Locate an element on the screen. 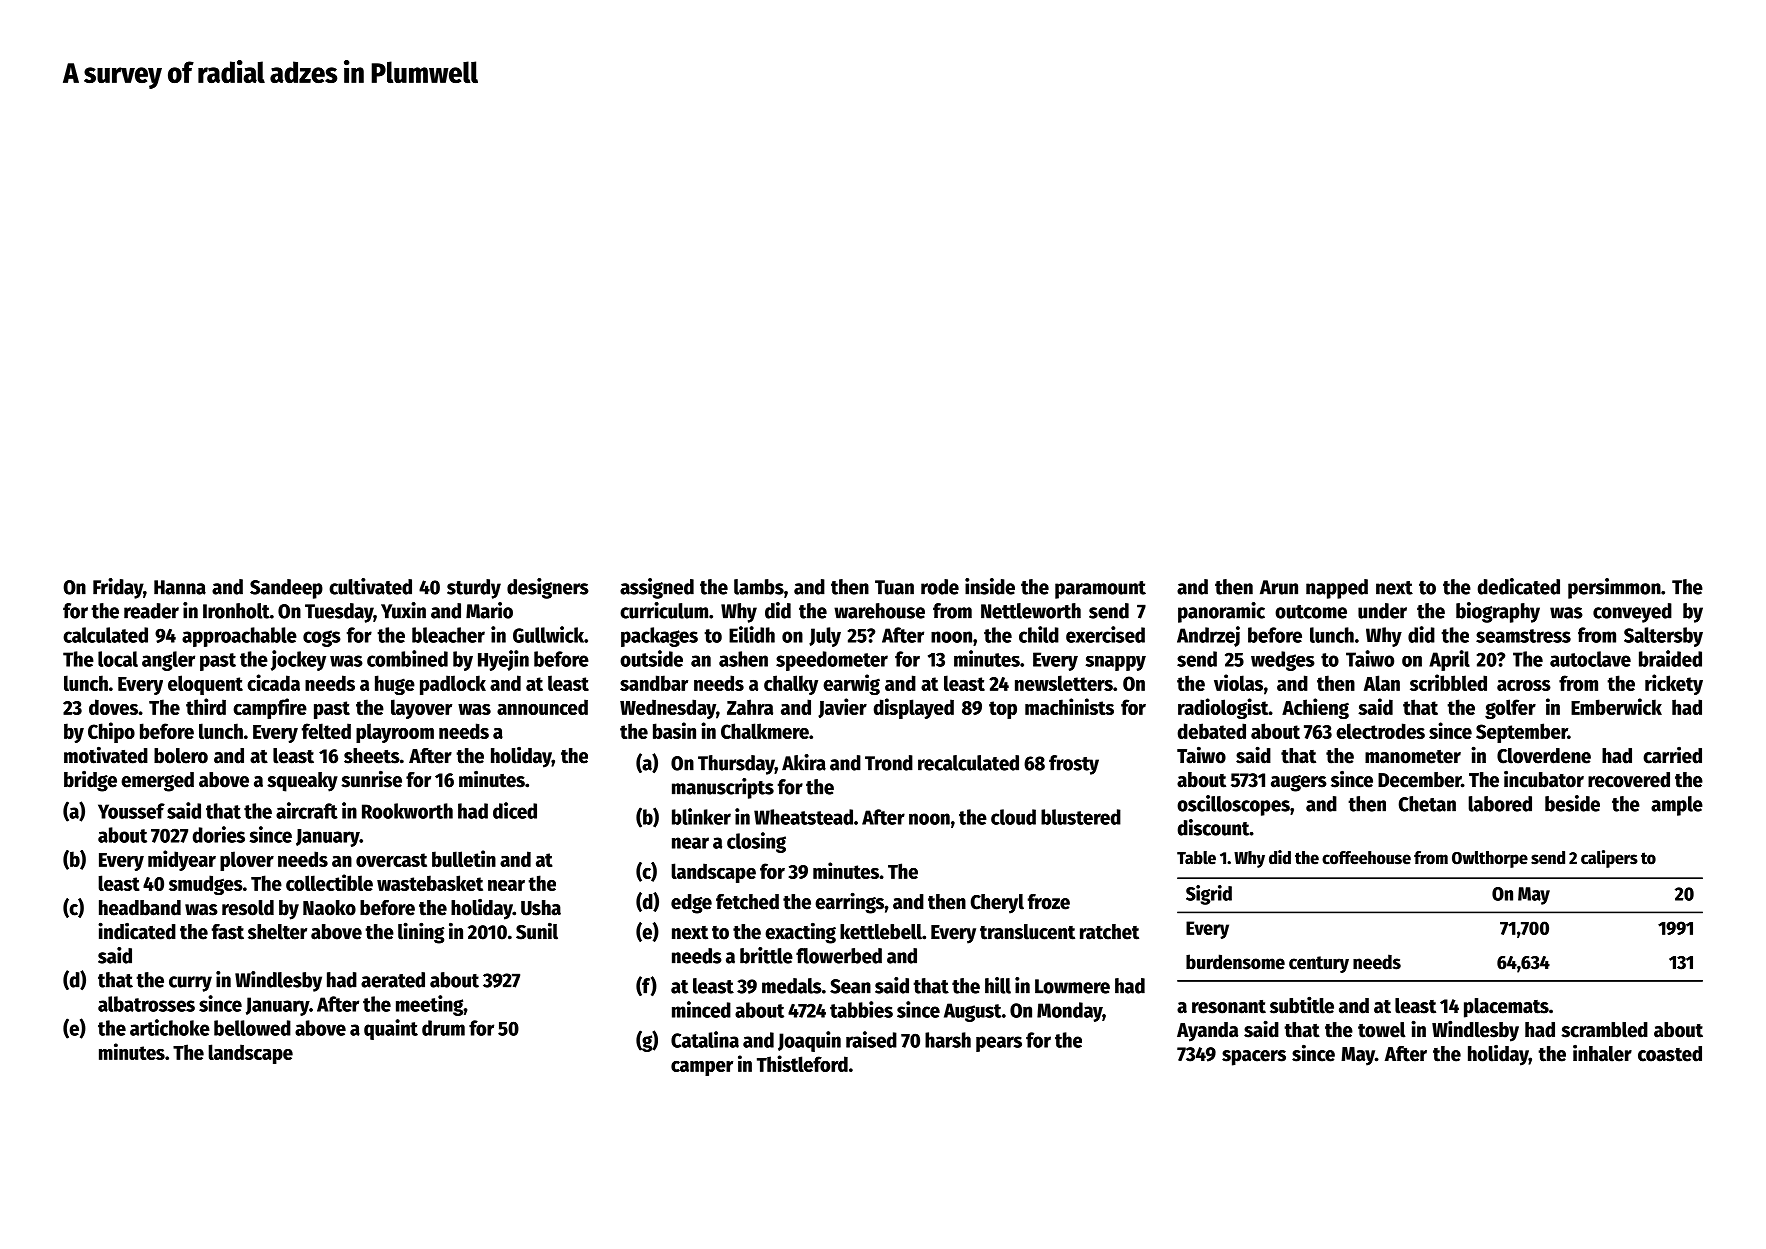 The height and width of the screenshot is (1249, 1766). closing is located at coordinates (756, 842).
